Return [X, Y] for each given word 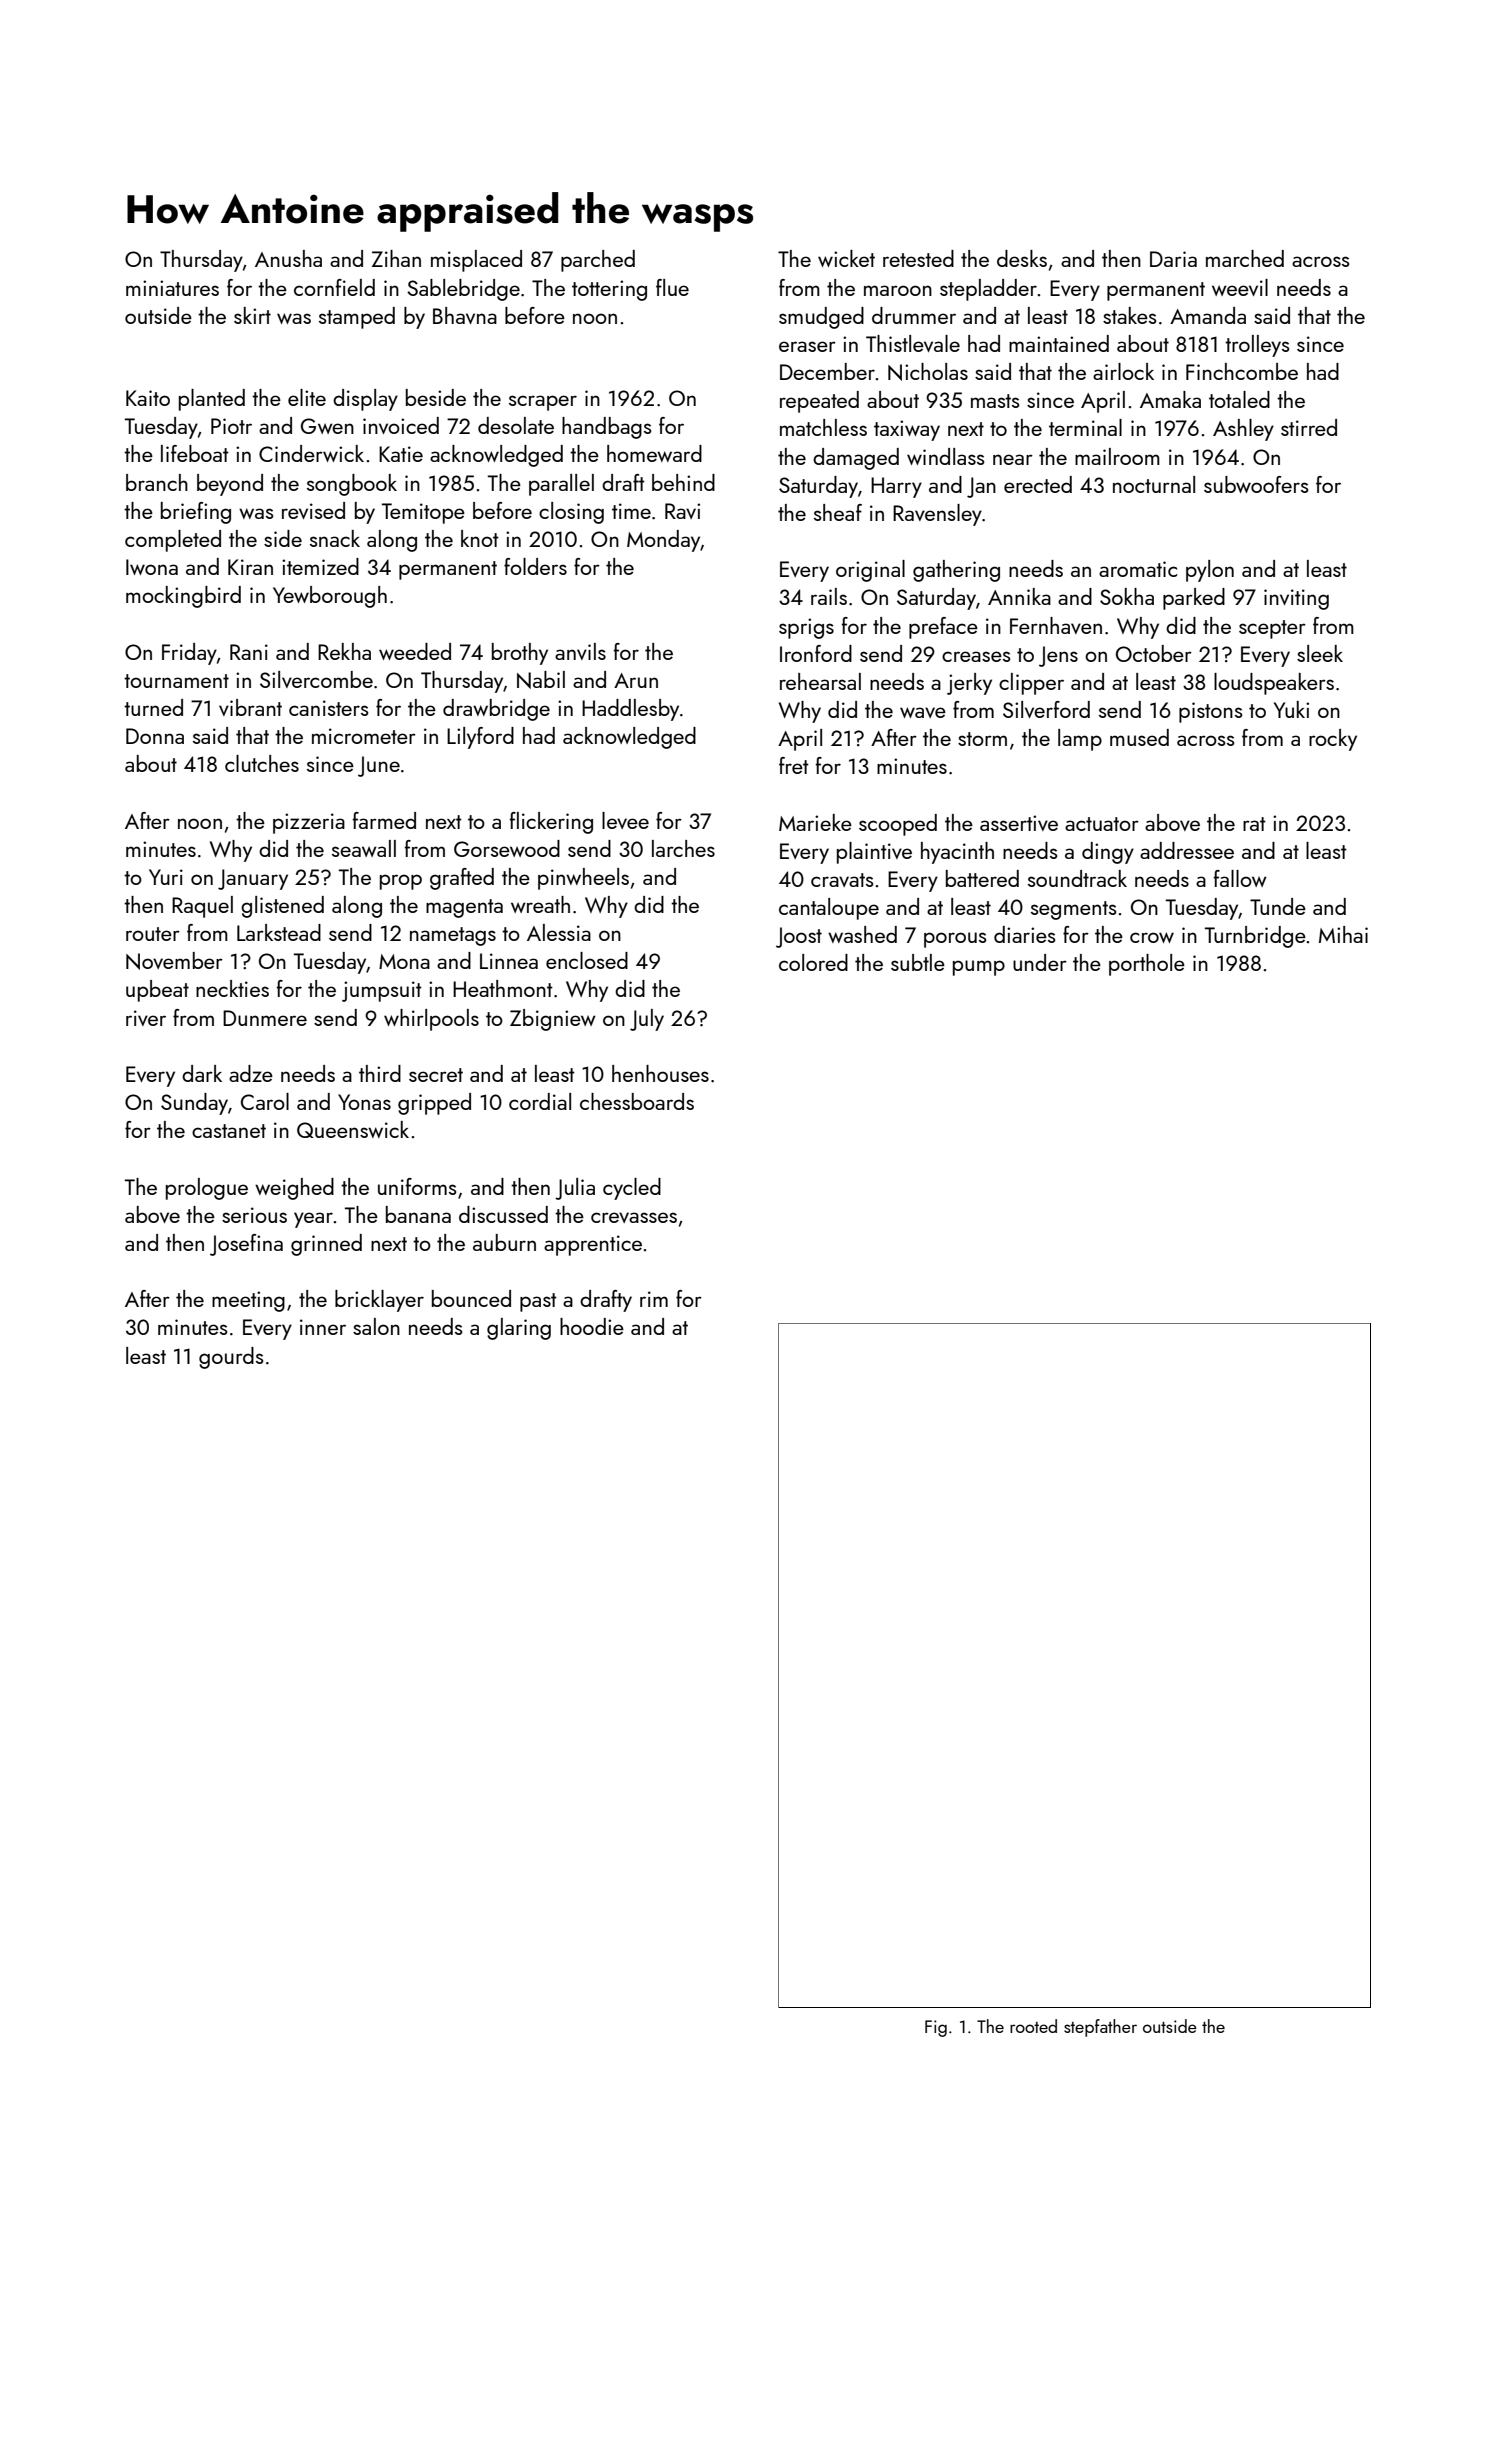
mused [1139, 737]
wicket [846, 258]
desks [1022, 258]
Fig [936, 2028]
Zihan [396, 258]
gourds [231, 1358]
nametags [453, 936]
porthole [1147, 965]
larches [683, 848]
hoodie [592, 1326]
